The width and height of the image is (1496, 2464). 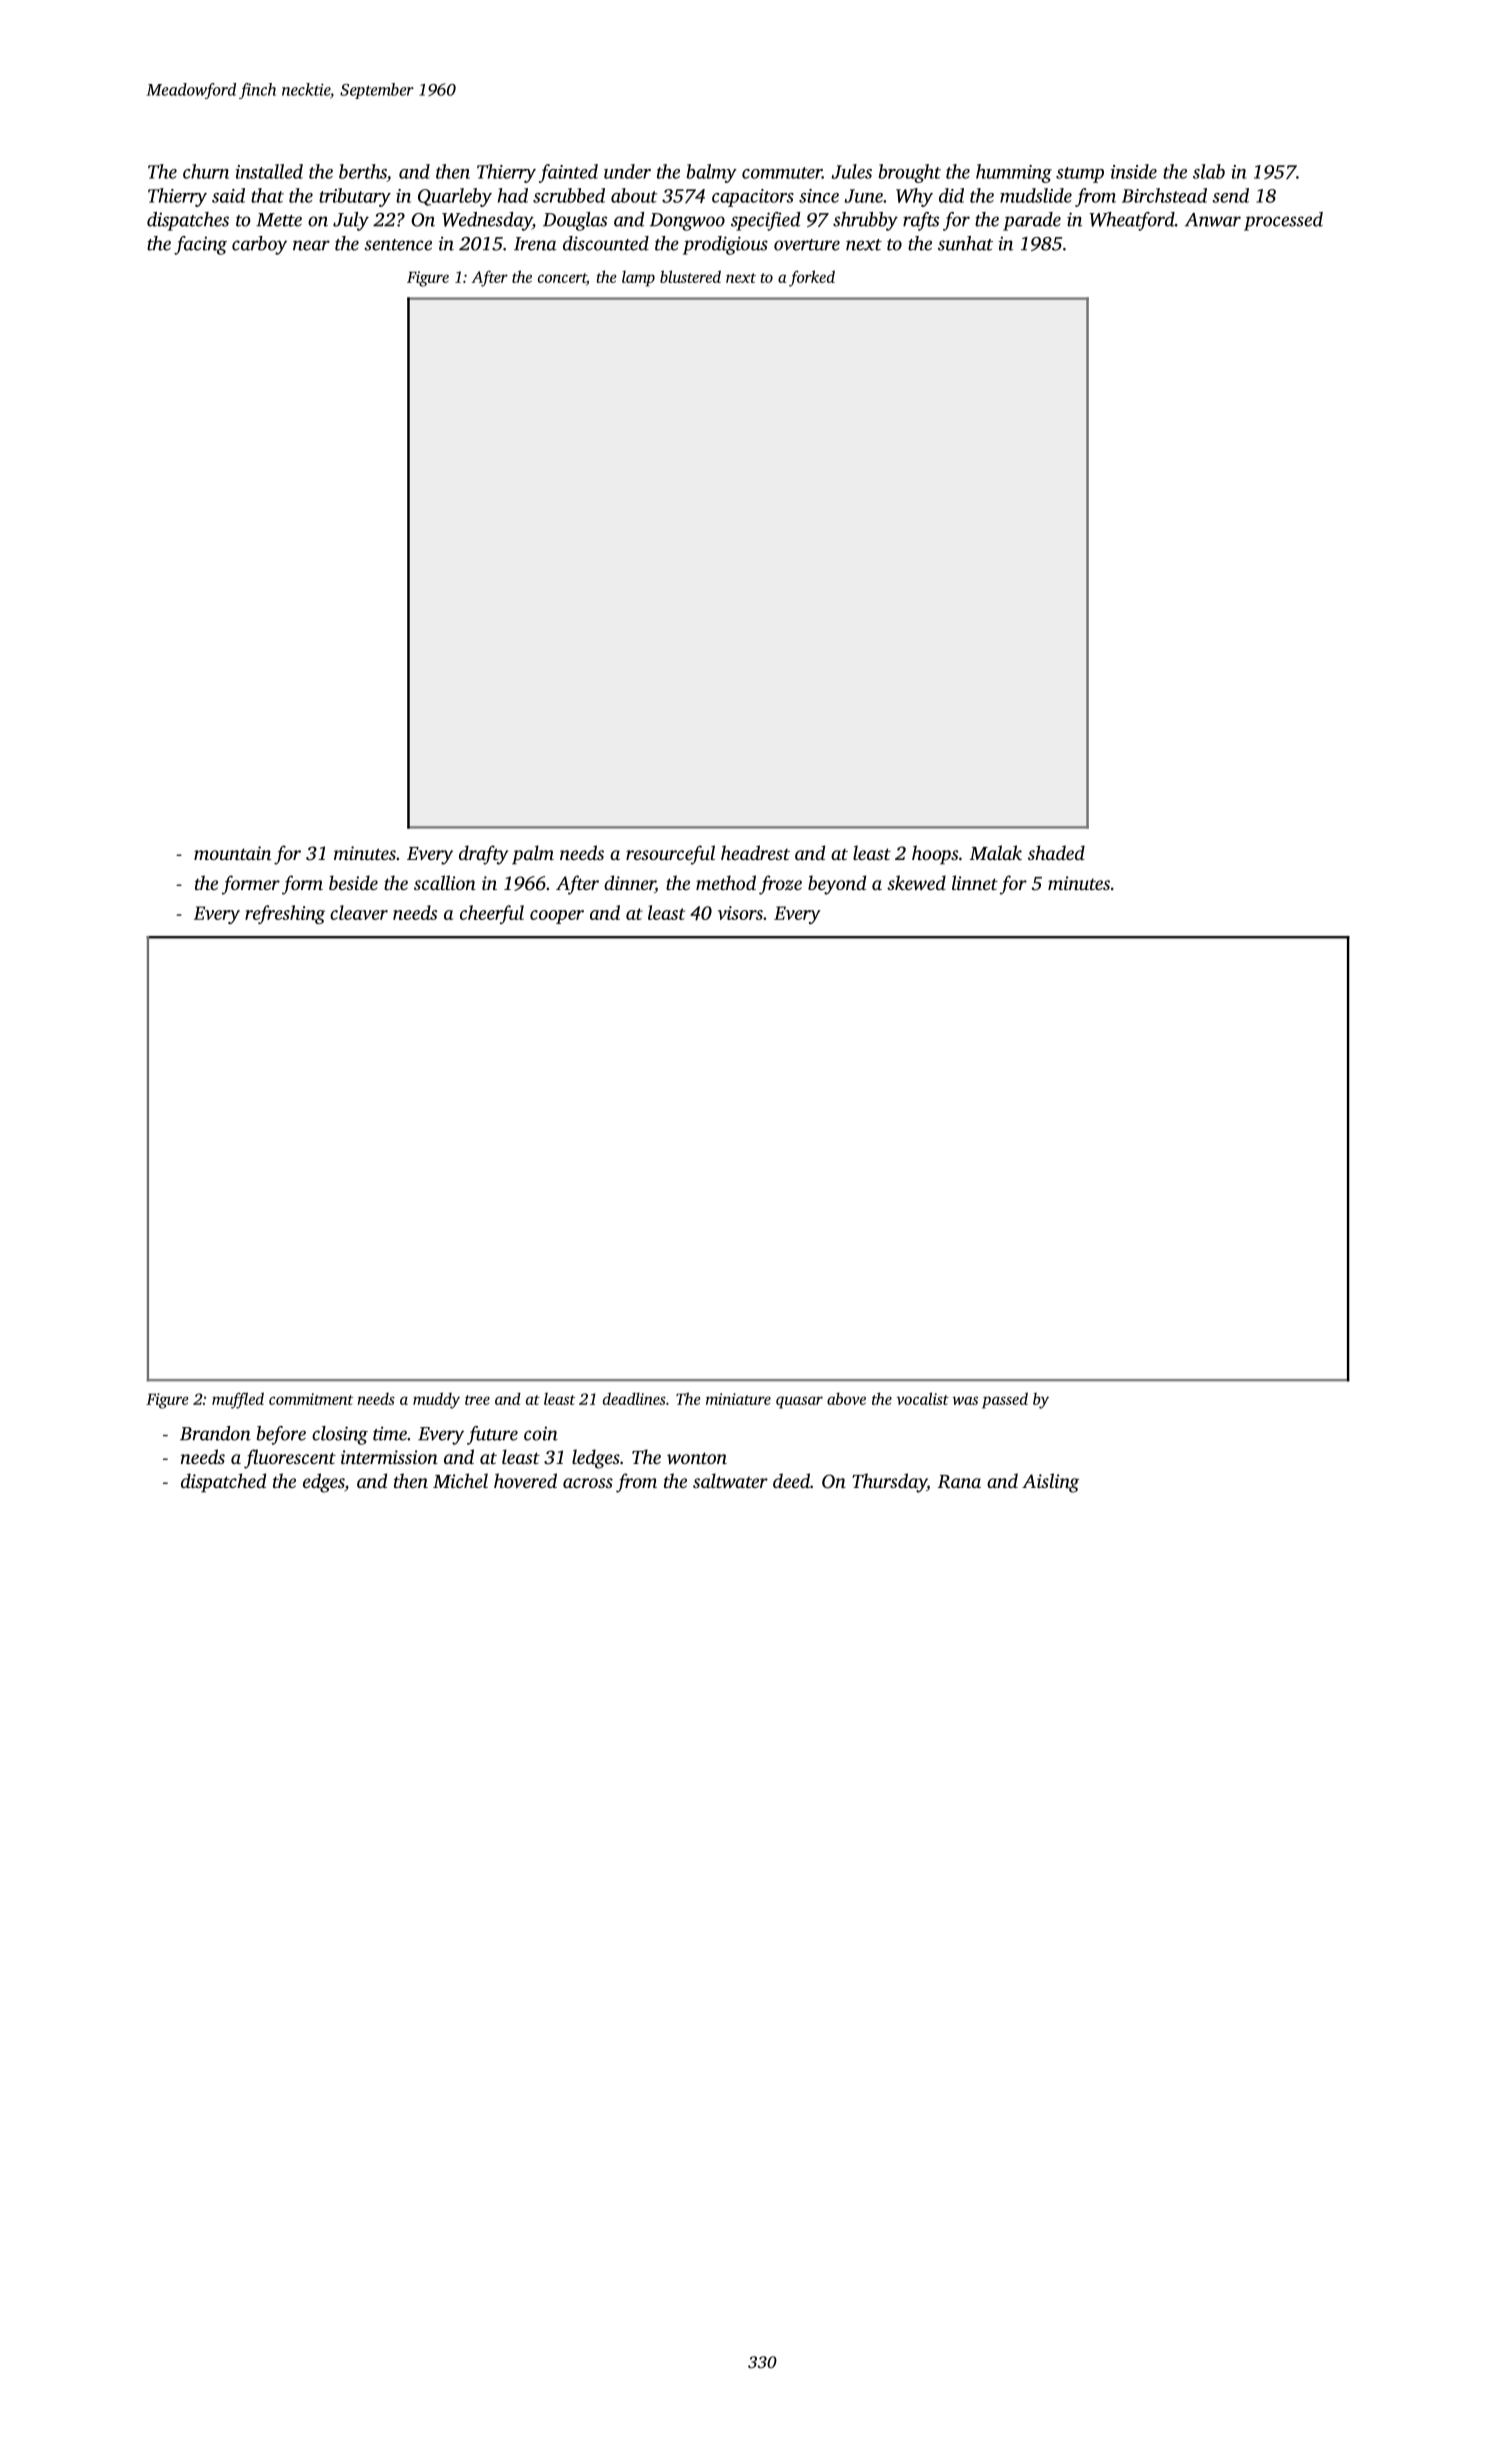 What do you see at coordinates (782, 173) in the image?
I see `commuter` at bounding box center [782, 173].
